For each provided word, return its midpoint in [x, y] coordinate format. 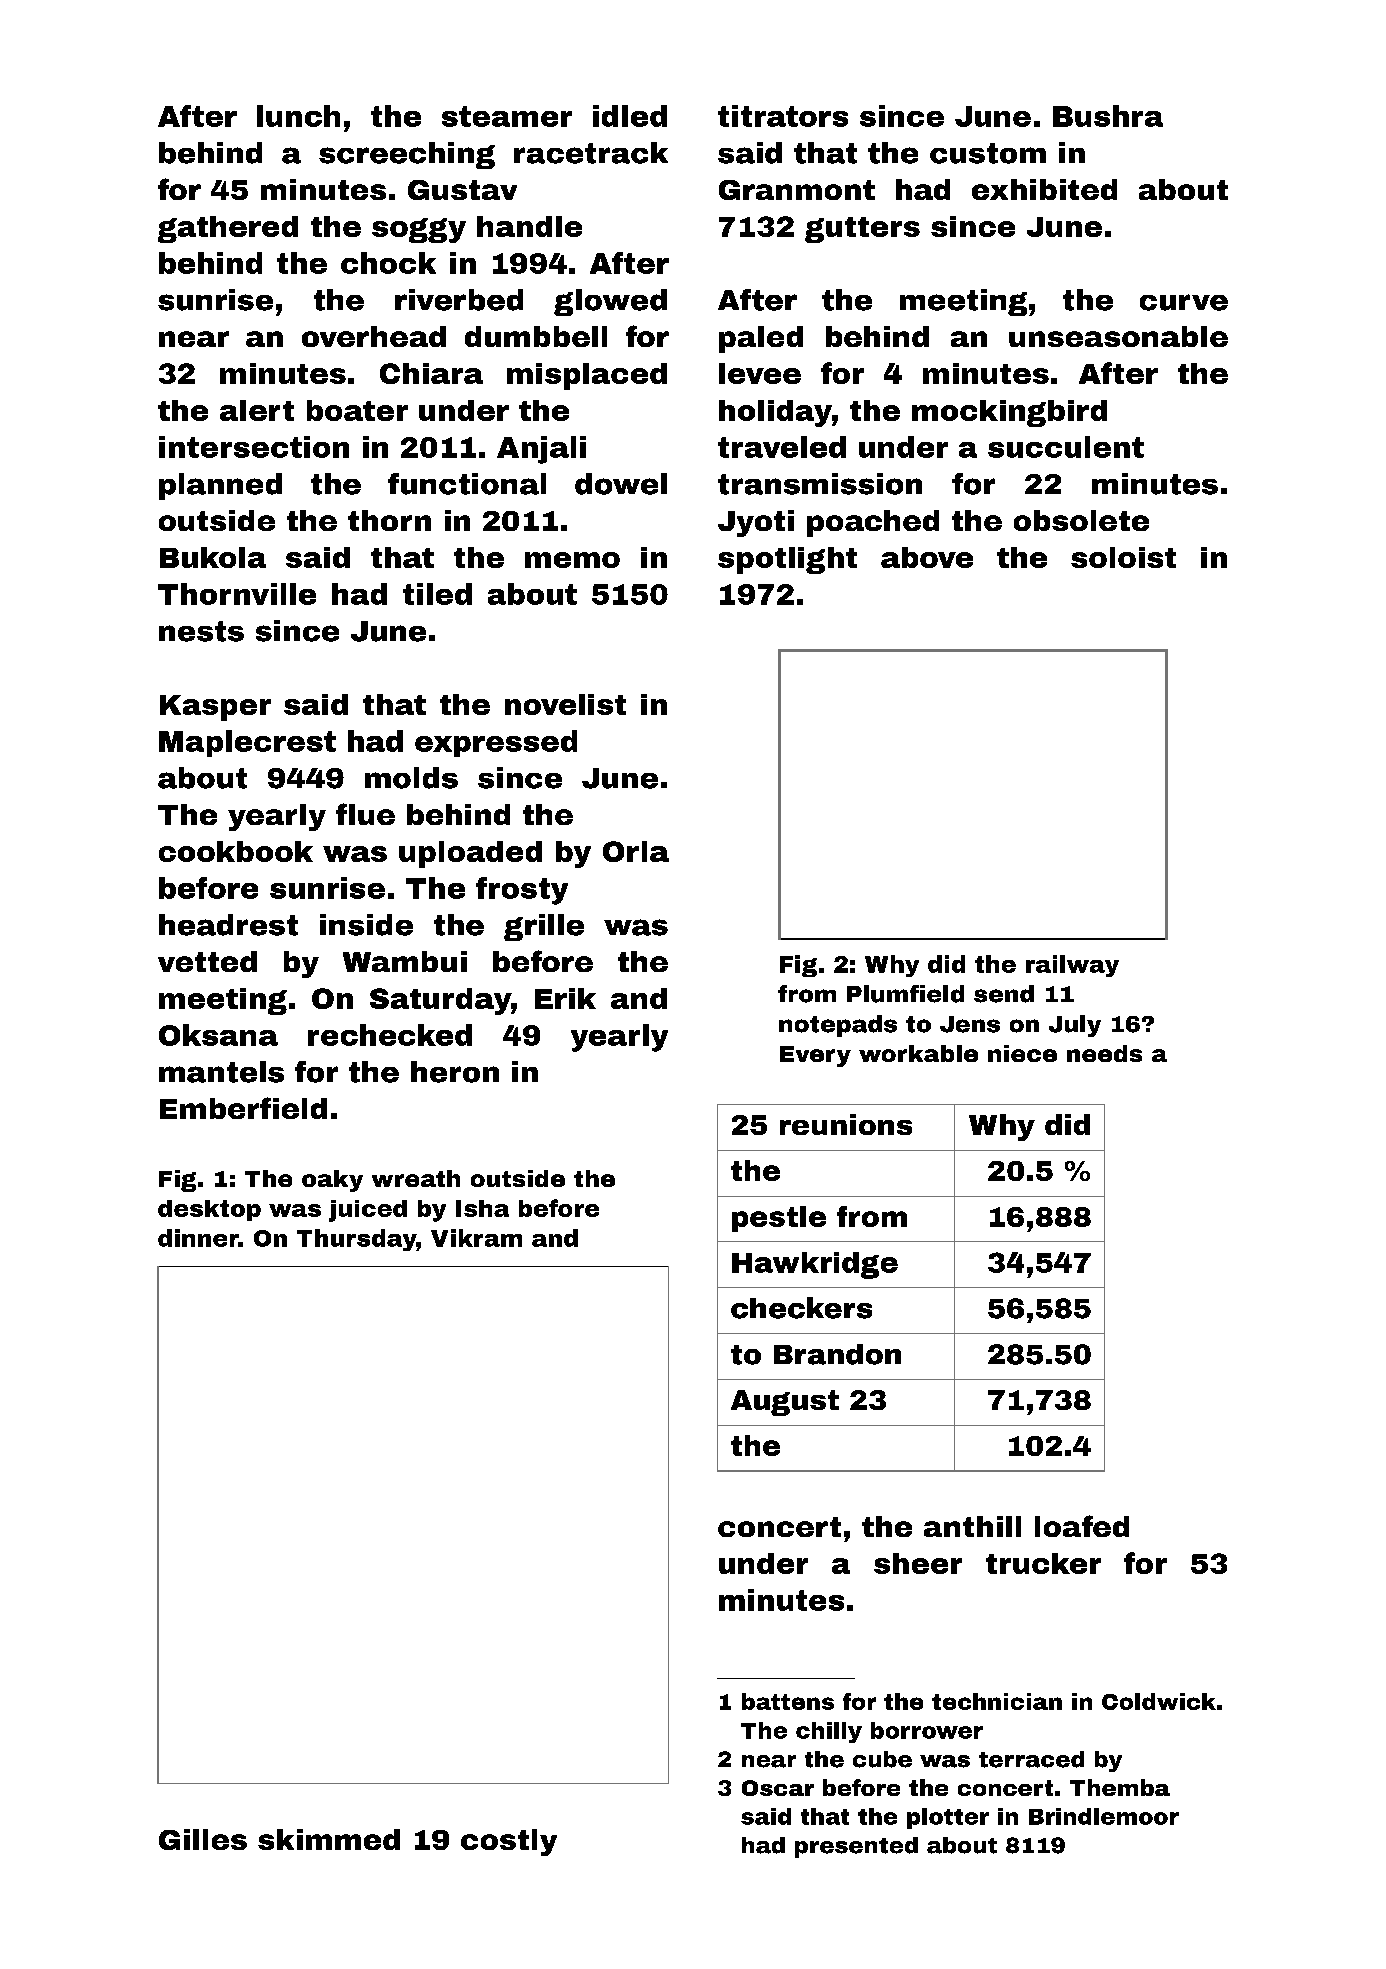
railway [1072, 966]
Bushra [1108, 116]
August [785, 1403]
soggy [419, 230]
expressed [496, 743]
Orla [636, 851]
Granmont [797, 190]
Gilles [203, 1839]
